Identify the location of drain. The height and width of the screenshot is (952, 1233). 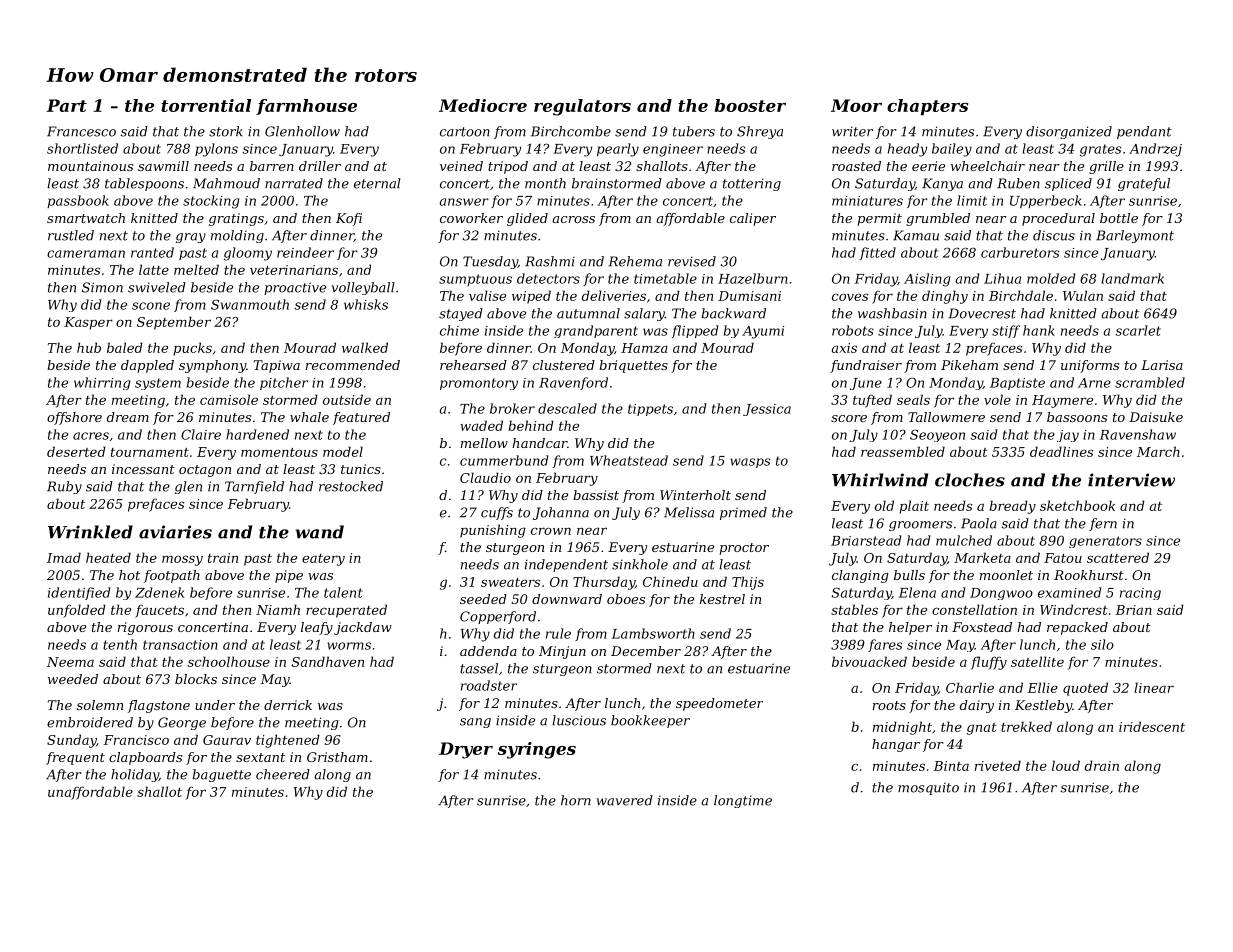
(1102, 765).
